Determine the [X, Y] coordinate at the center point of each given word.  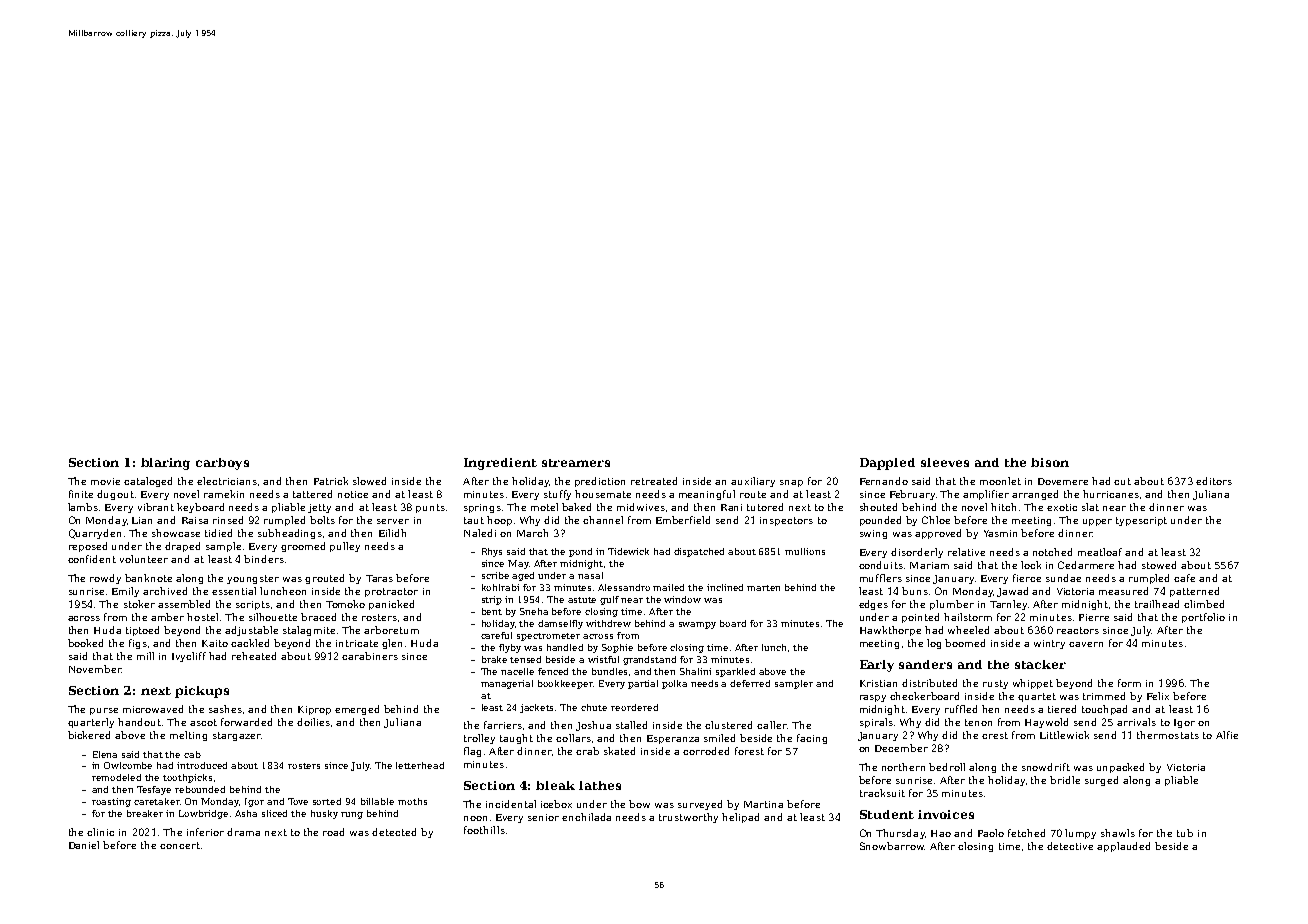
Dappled [887, 464]
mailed [668, 587]
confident [92, 559]
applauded [1123, 847]
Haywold [1046, 723]
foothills [484, 830]
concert [180, 845]
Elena [105, 754]
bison [1050, 462]
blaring [165, 464]
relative [966, 552]
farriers [503, 725]
